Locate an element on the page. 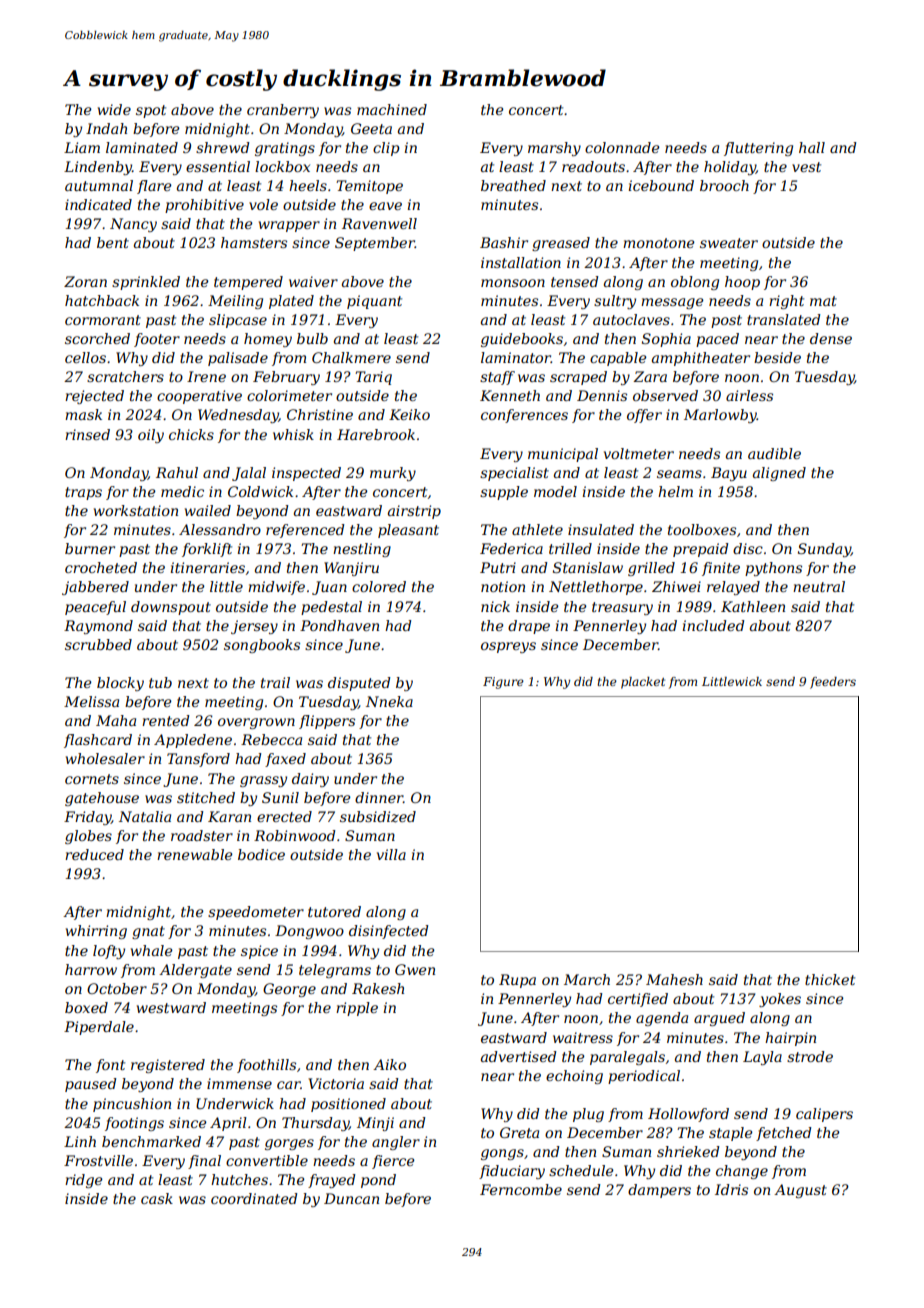 The image size is (924, 1308). hall is located at coordinates (812, 147).
